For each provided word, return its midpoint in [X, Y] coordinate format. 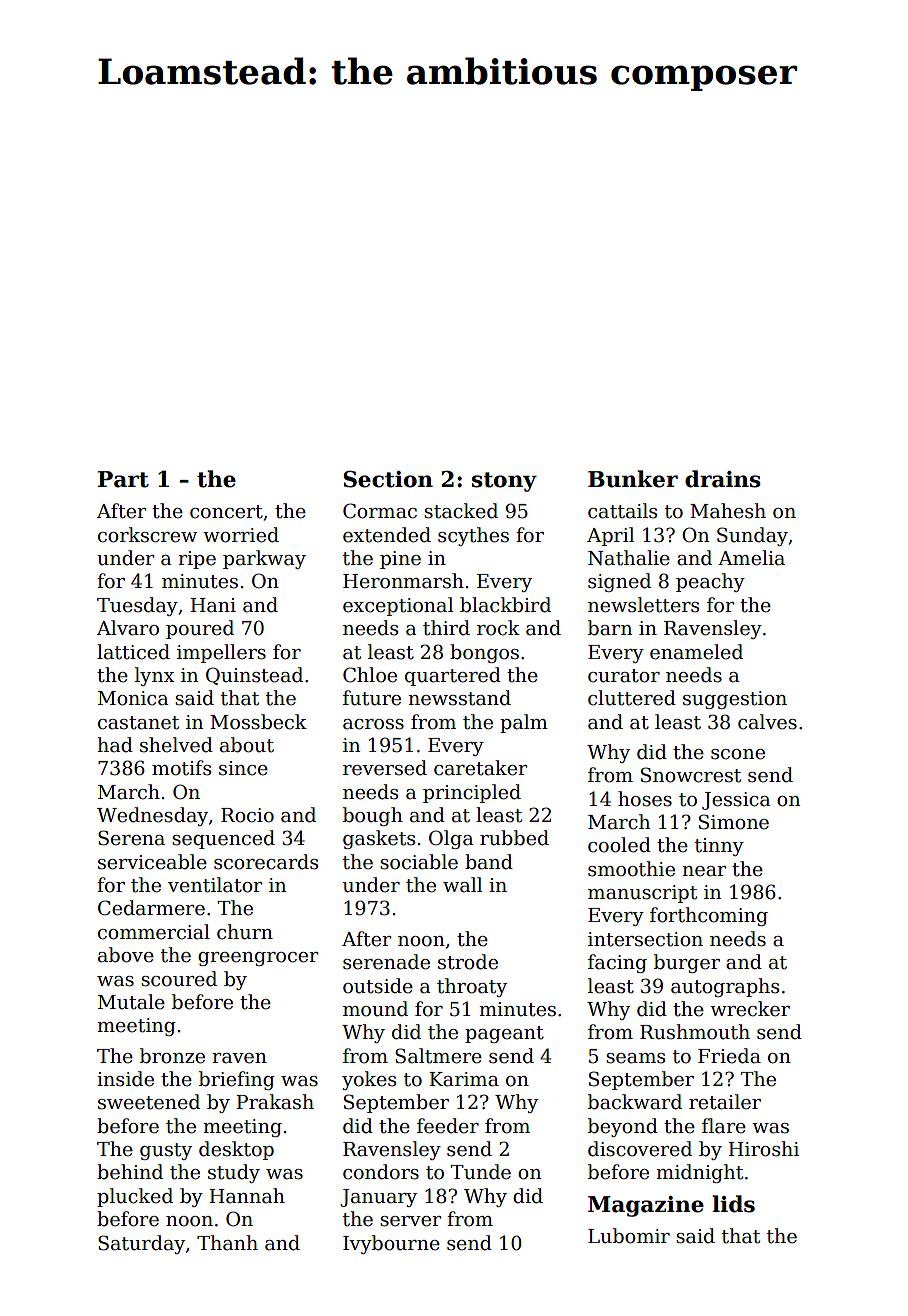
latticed [133, 652]
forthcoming [709, 916]
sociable [419, 862]
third [446, 628]
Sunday [752, 536]
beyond [623, 1127]
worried [241, 535]
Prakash [275, 1102]
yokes [369, 1080]
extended [387, 535]
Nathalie [629, 558]
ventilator [215, 885]
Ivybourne [391, 1244]
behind [130, 1172]
